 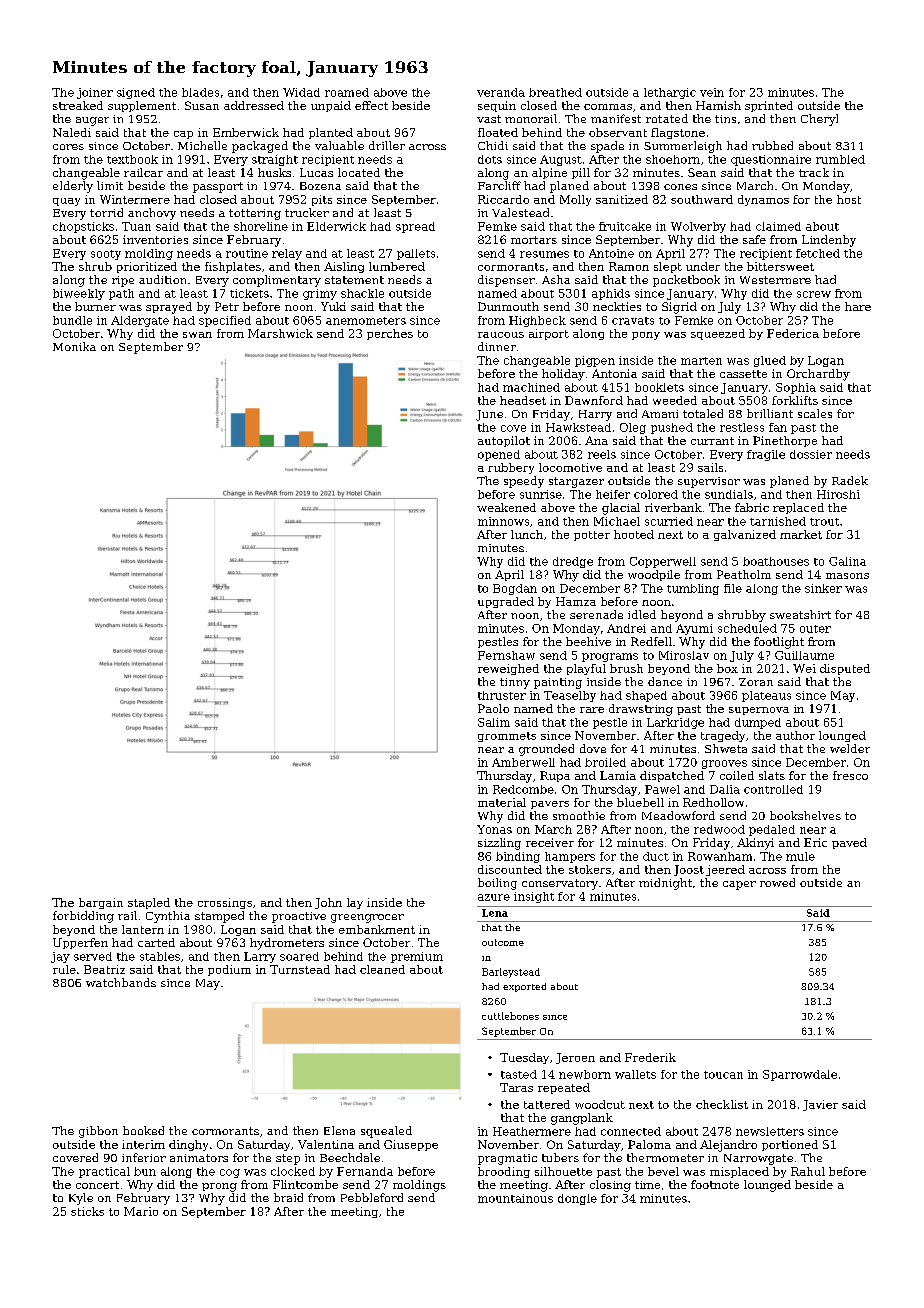 What do you see at coordinates (715, 1184) in the document?
I see `footnote` at bounding box center [715, 1184].
